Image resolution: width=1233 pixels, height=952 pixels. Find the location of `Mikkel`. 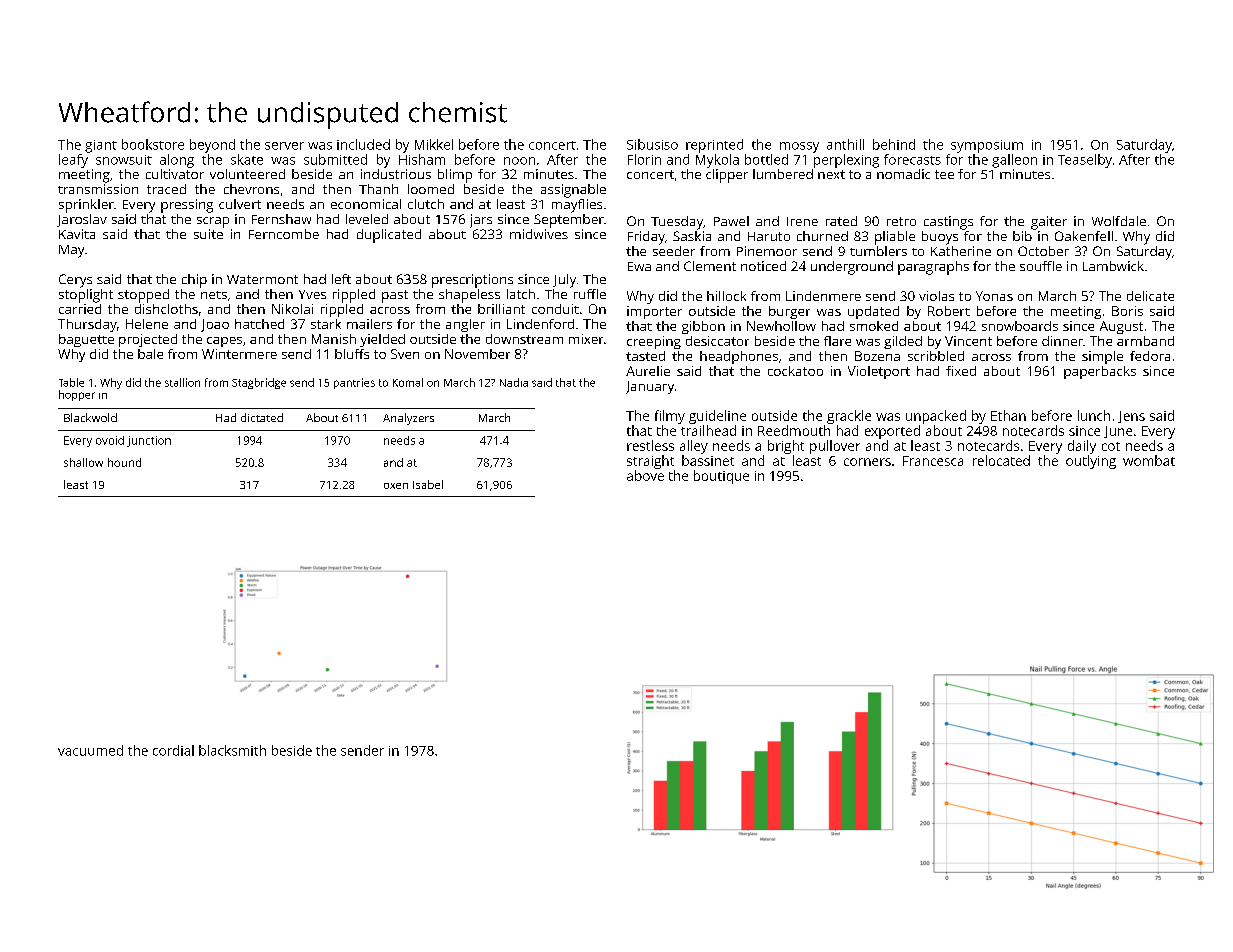

Mikkel is located at coordinates (434, 144).
